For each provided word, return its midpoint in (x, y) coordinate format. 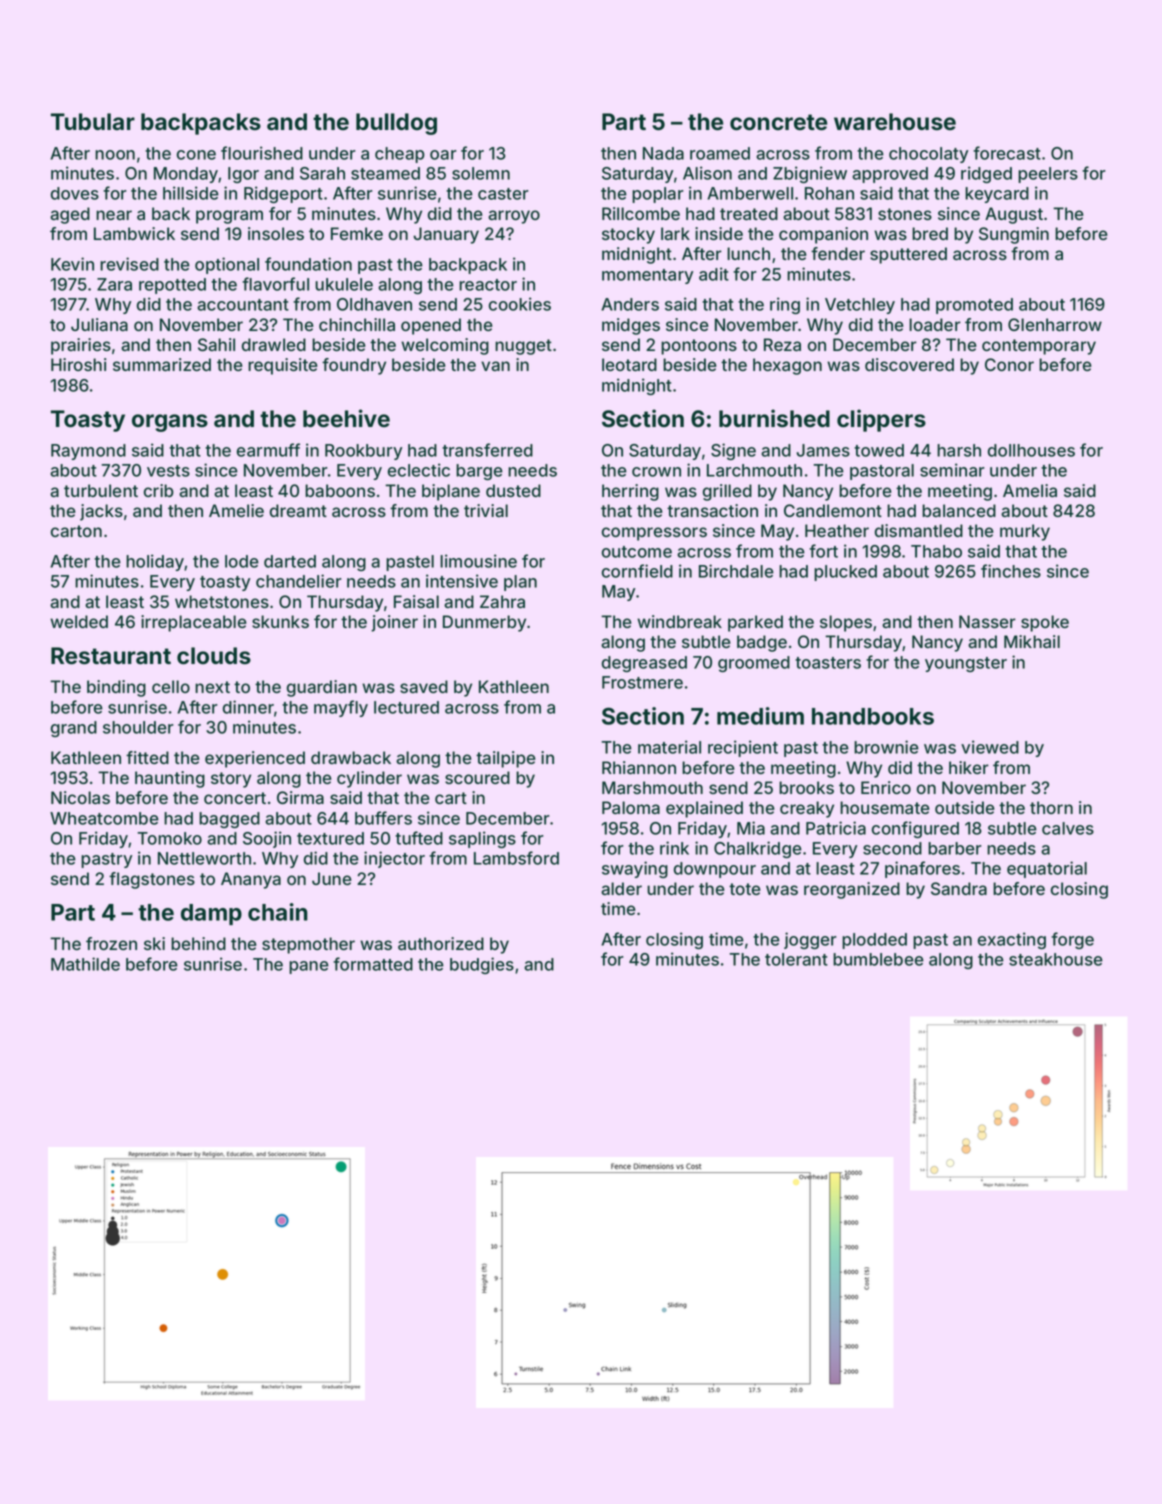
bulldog (396, 124)
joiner (394, 623)
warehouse (895, 122)
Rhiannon (639, 767)
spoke (1045, 623)
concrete (778, 122)
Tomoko (169, 838)
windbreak (679, 621)
